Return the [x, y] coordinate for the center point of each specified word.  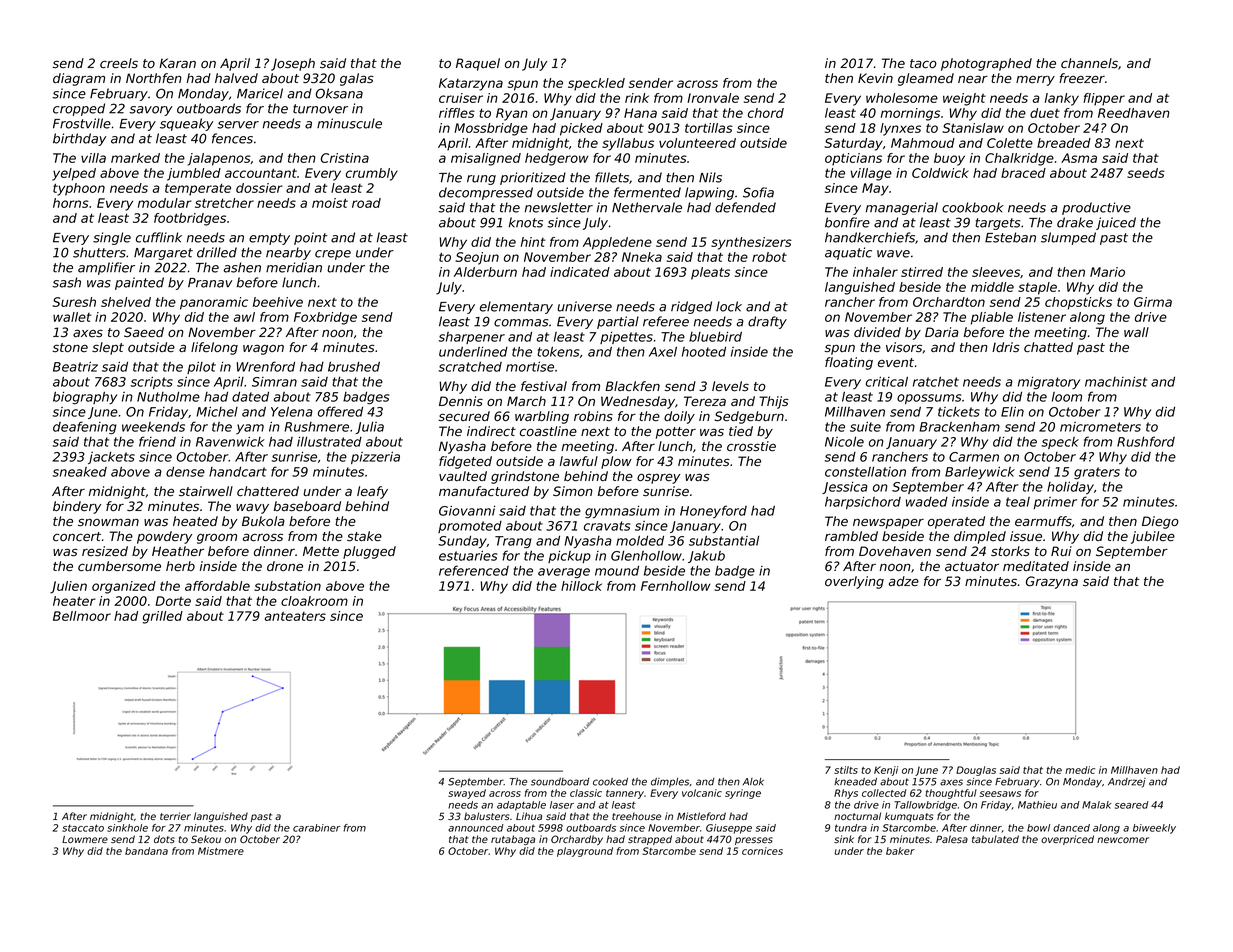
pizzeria [375, 458]
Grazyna [1052, 582]
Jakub [706, 557]
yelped [74, 174]
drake [1075, 222]
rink [637, 98]
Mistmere [221, 851]
